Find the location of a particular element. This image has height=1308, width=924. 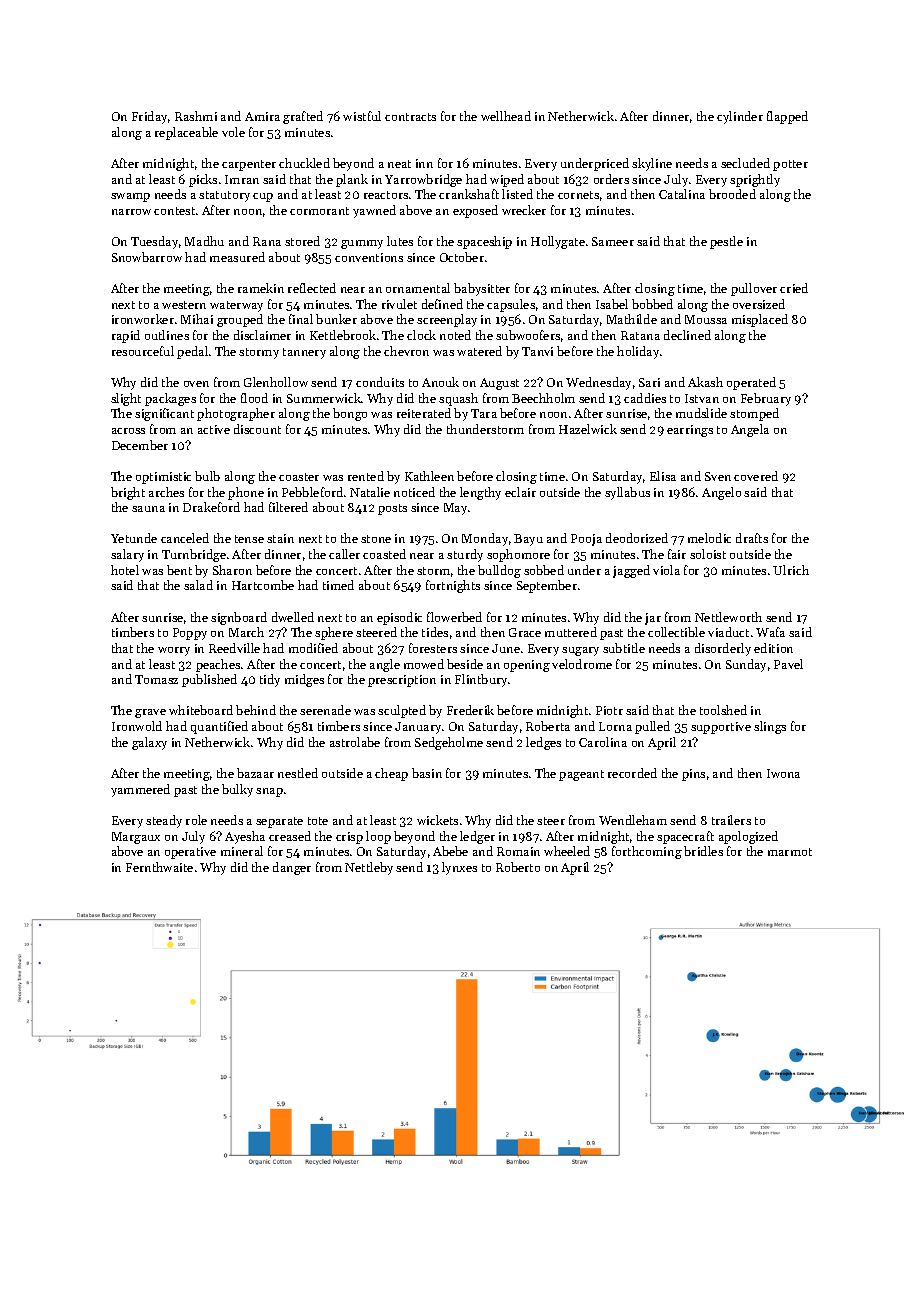

sophomore is located at coordinates (518, 555).
